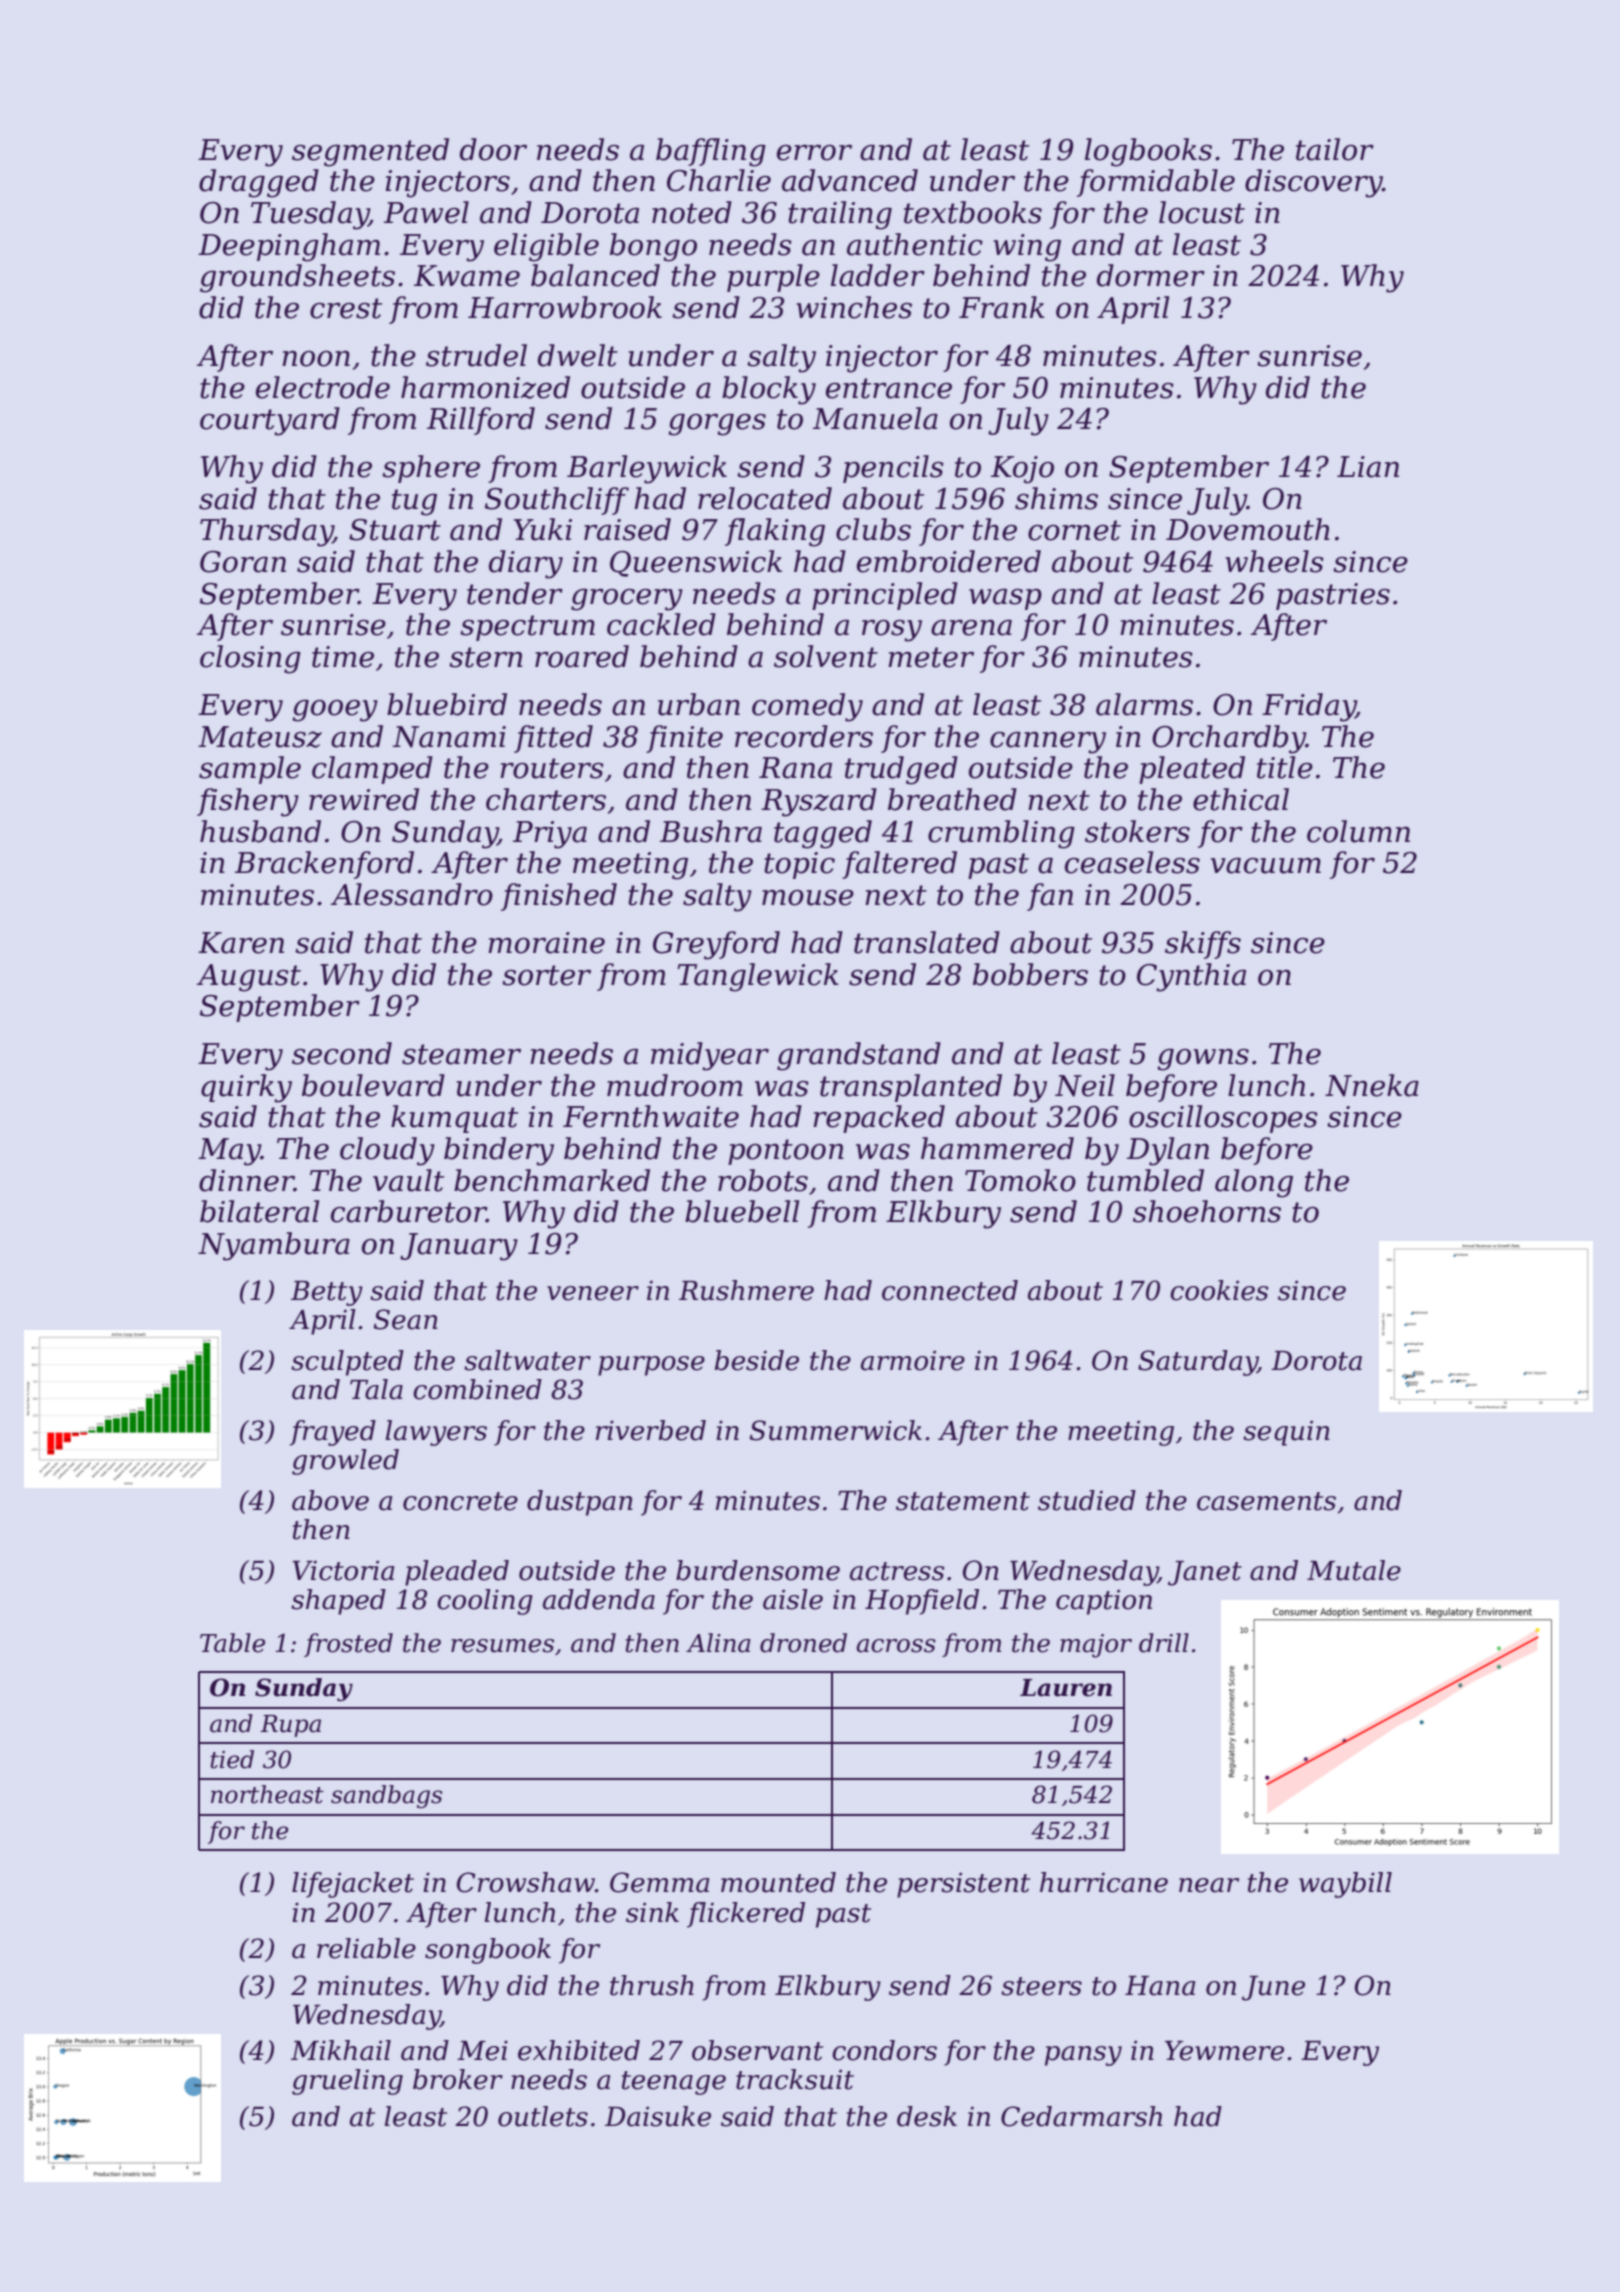  Describe the element at coordinates (1081, 2116) in the page. I see `Cedarmarsh` at that location.
